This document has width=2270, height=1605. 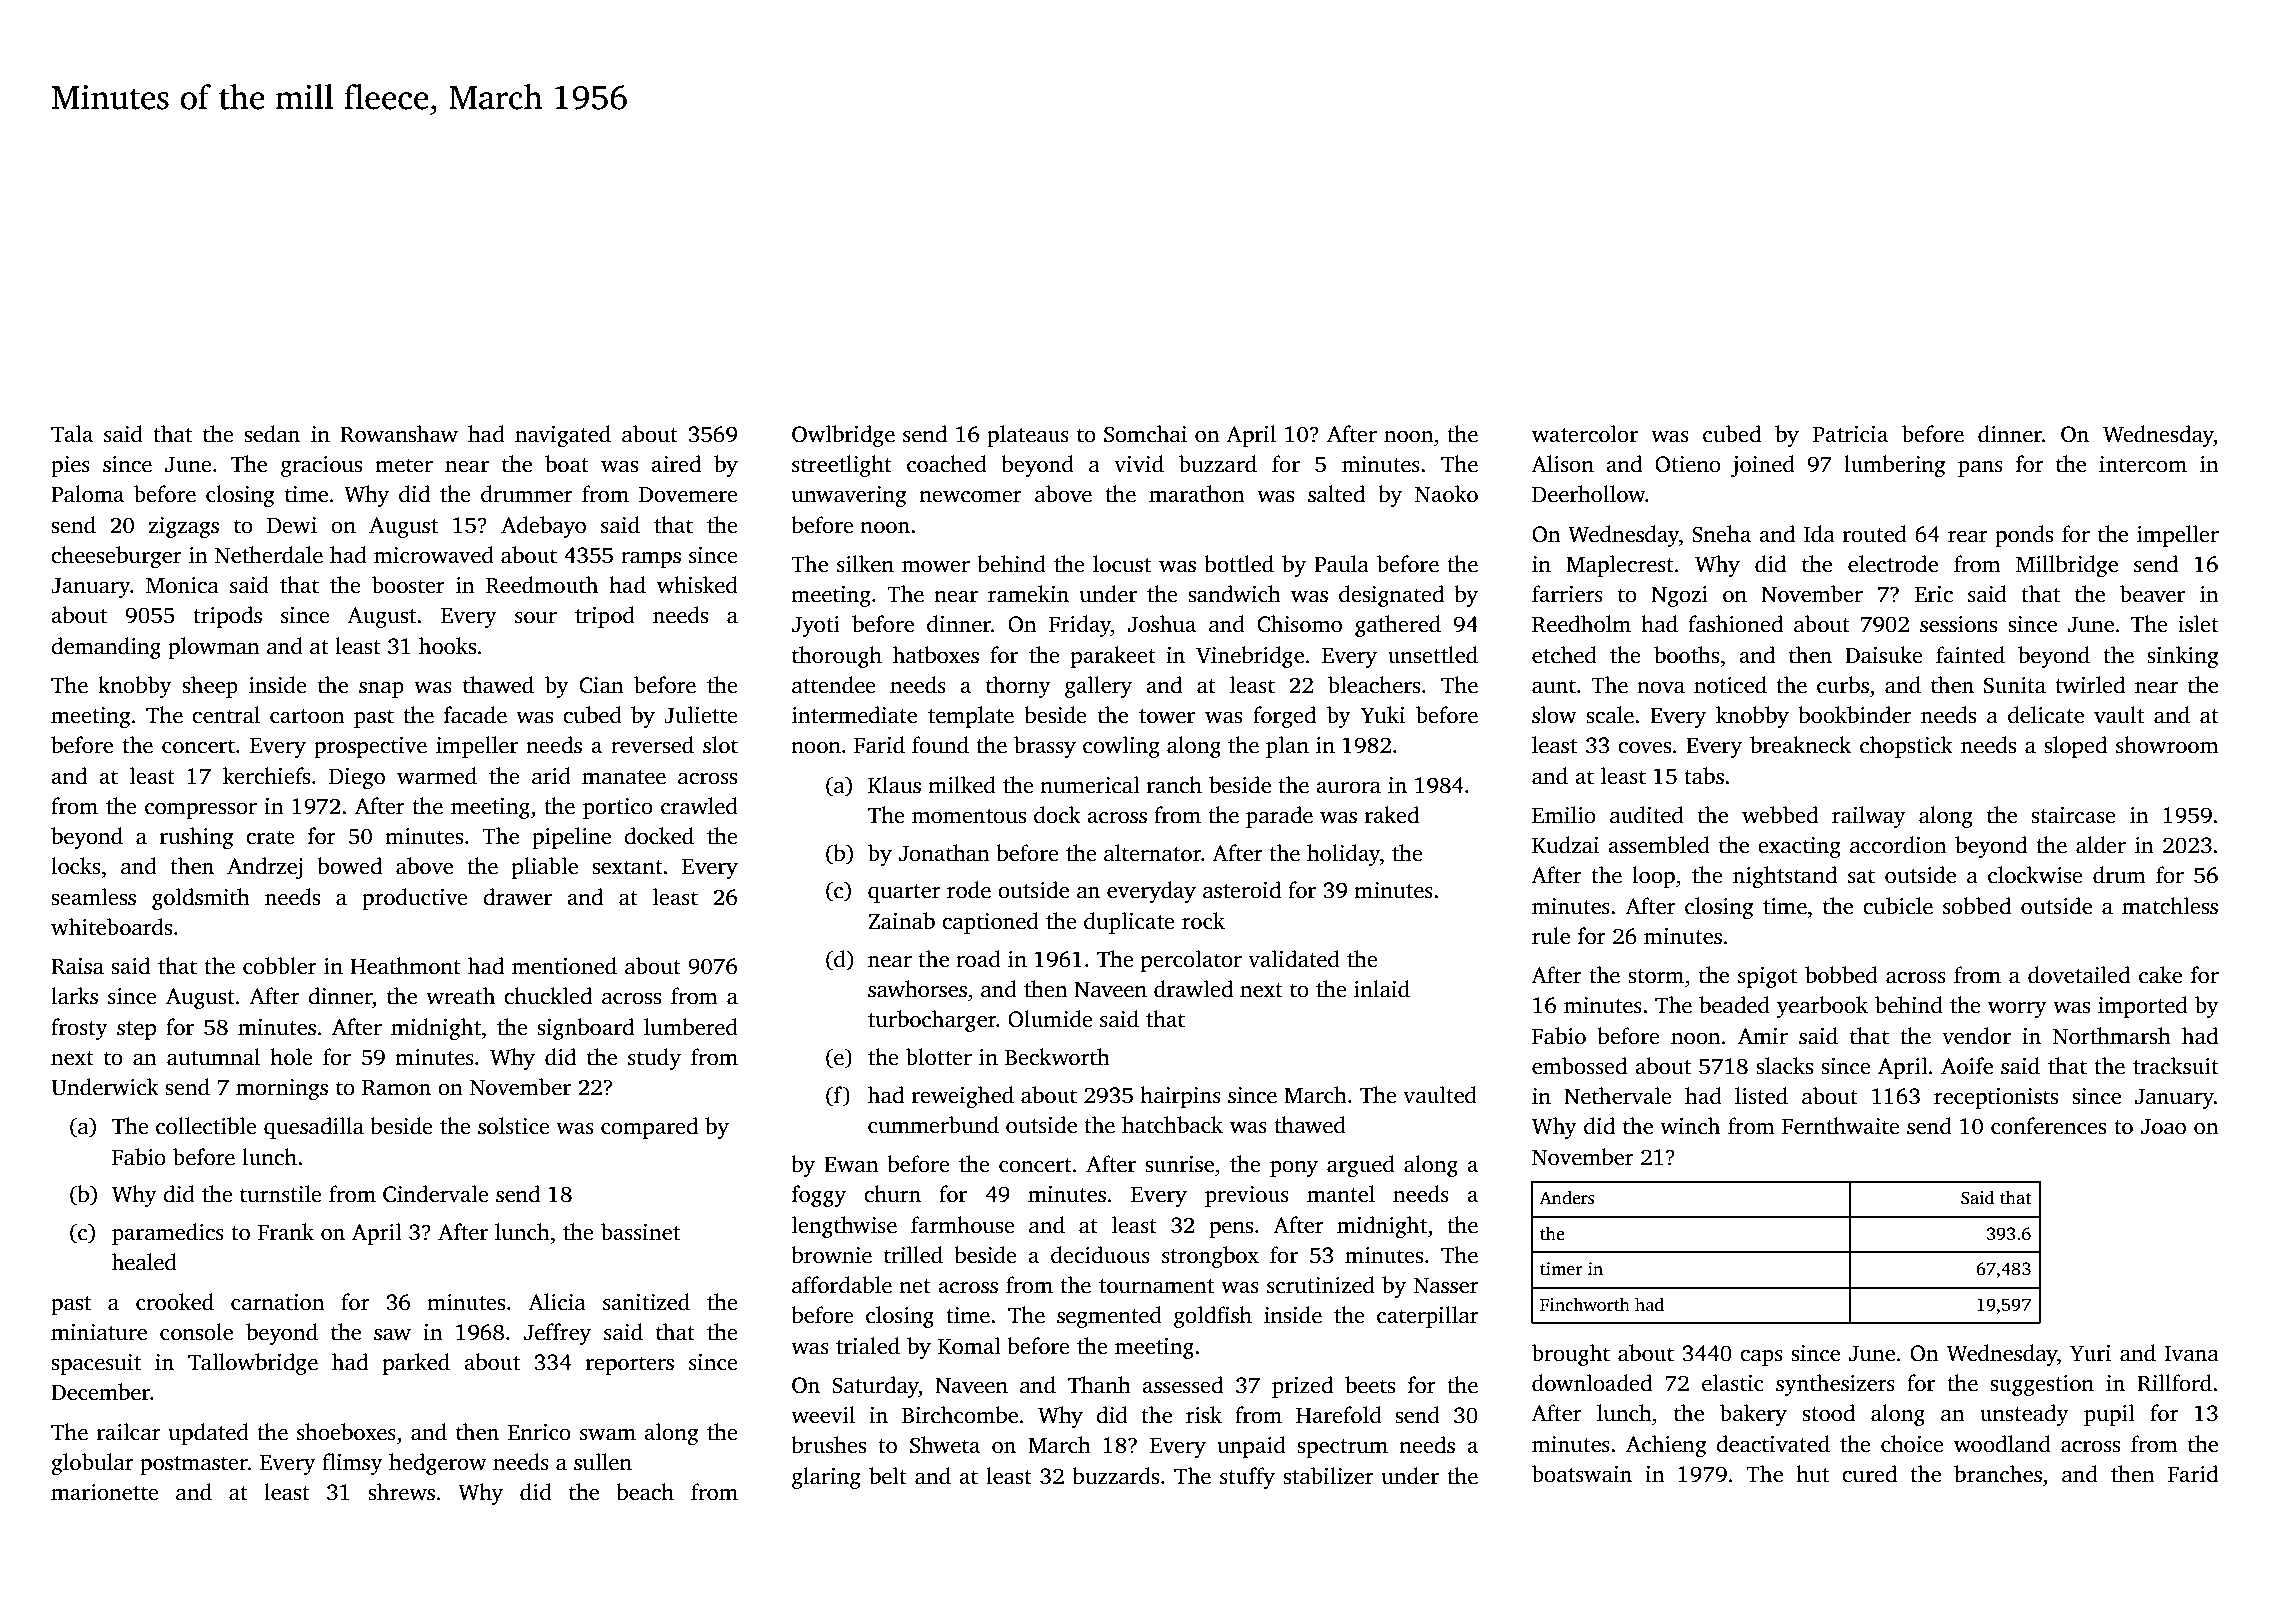 I want to click on Ramon, so click(x=396, y=1088).
